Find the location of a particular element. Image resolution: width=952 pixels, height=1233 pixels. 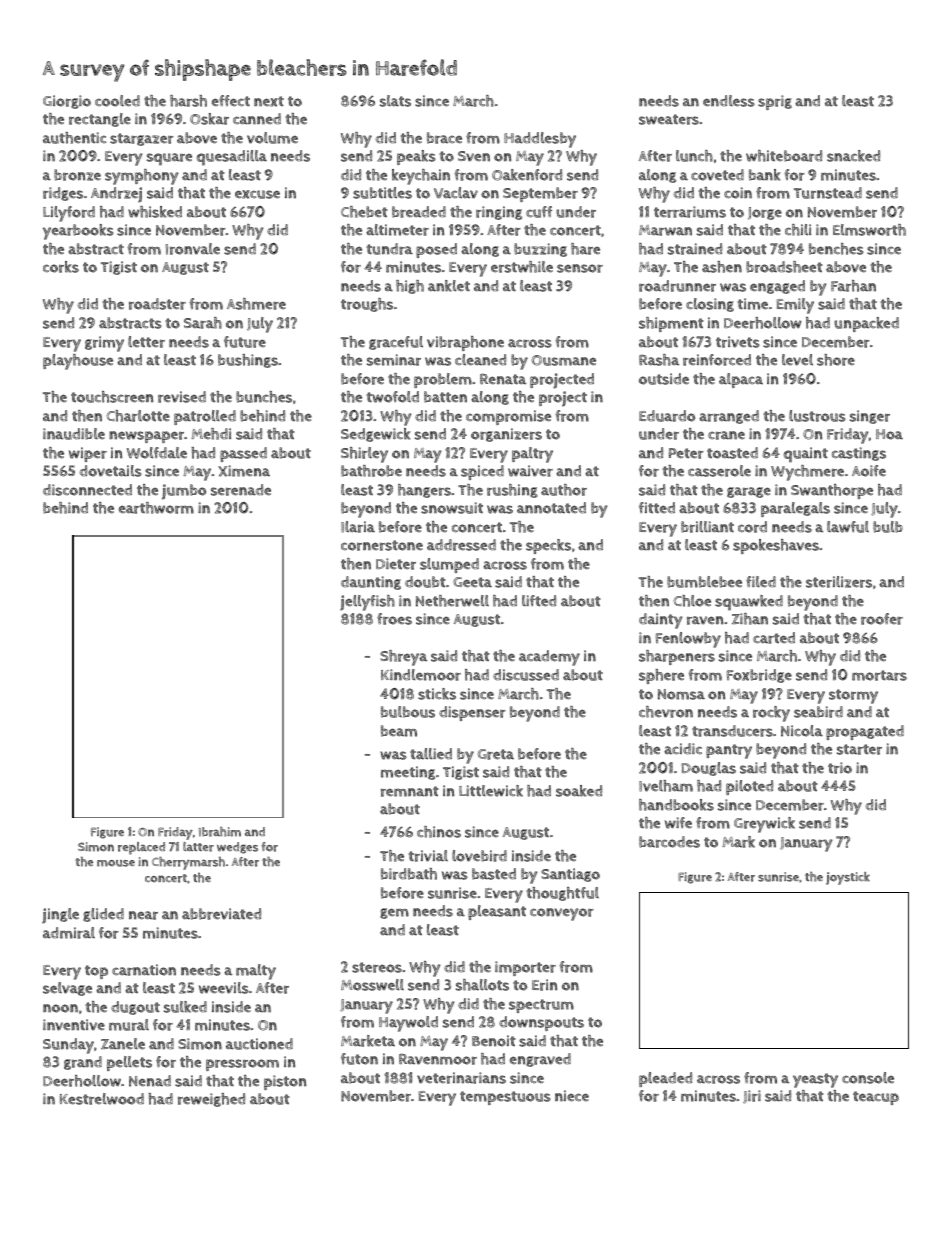

joystick is located at coordinates (848, 878).
